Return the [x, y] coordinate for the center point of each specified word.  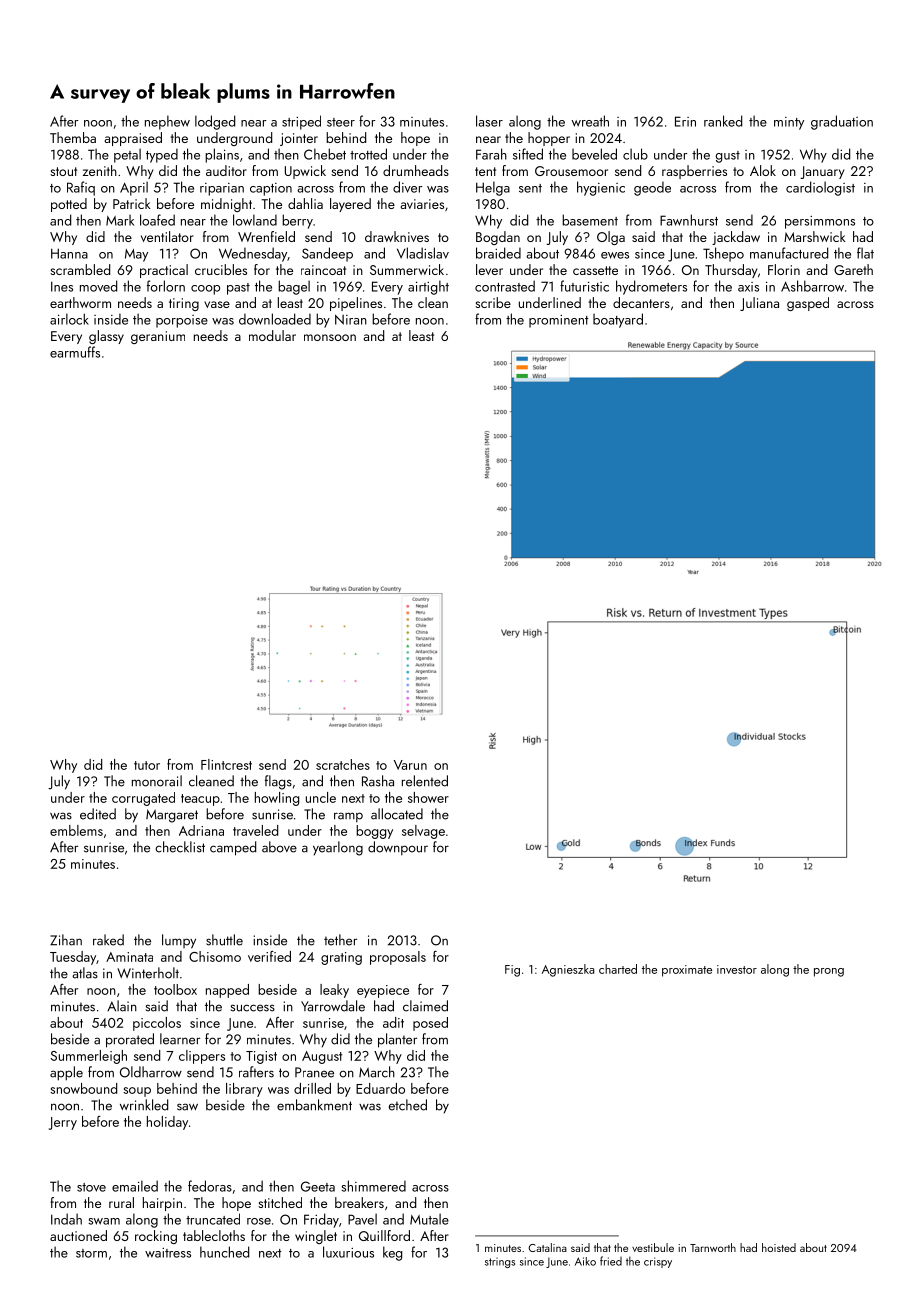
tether [340, 940]
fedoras [210, 1186]
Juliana [759, 304]
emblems [76, 830]
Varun [410, 765]
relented [425, 781]
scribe [493, 302]
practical [164, 271]
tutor [147, 765]
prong [829, 972]
